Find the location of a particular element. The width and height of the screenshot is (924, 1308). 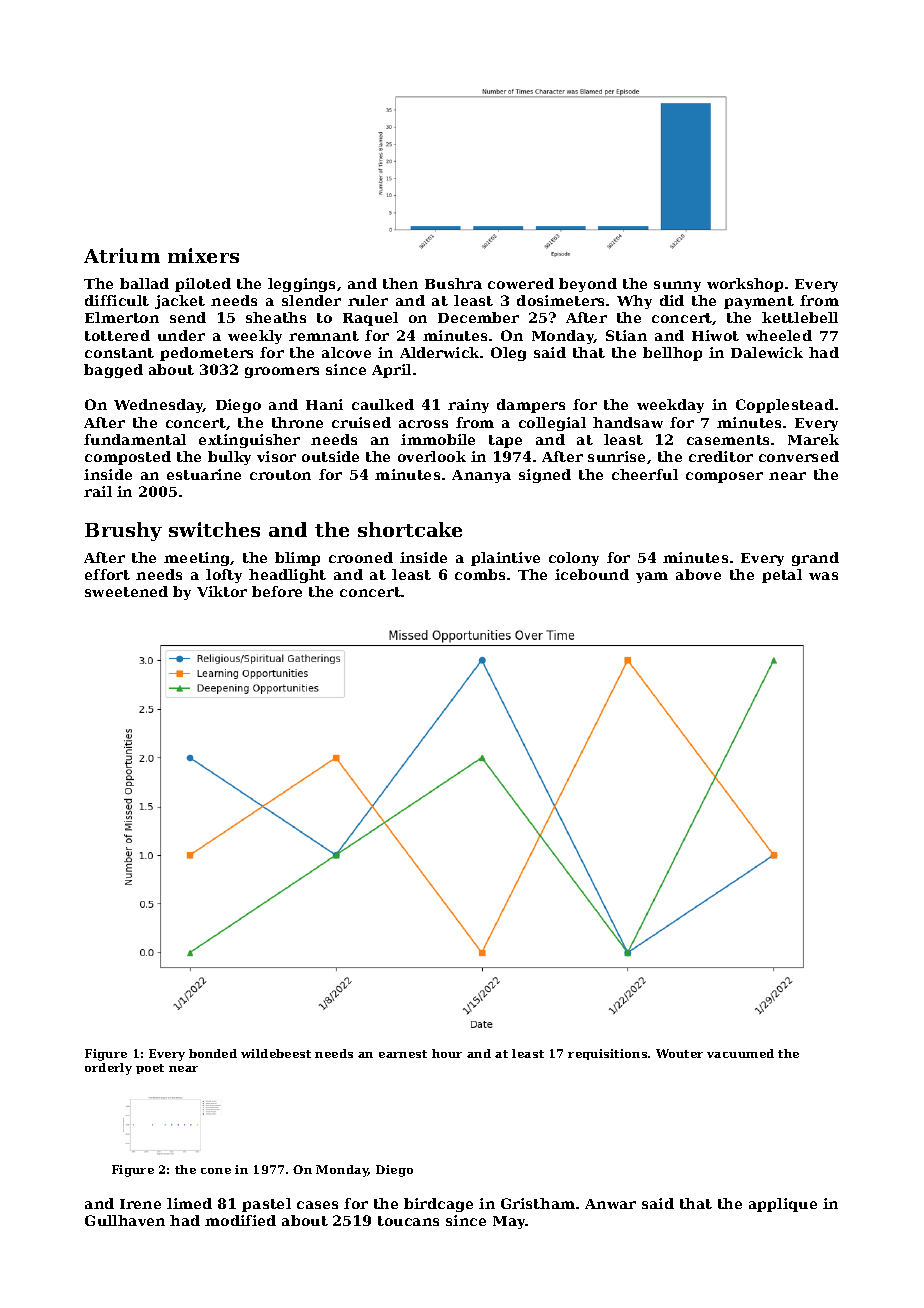

Atrium is located at coordinates (122, 255).
